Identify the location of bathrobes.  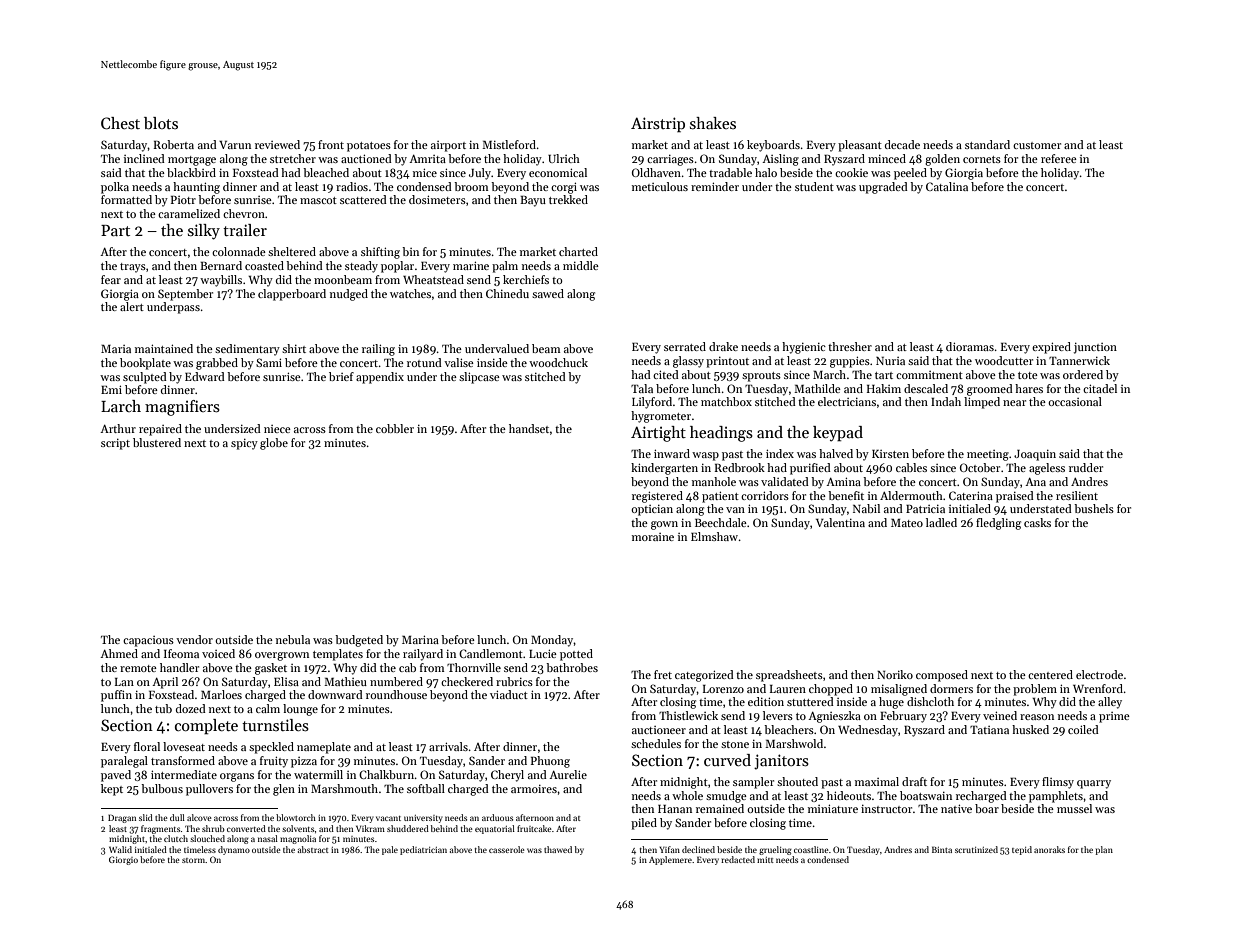
(572, 667).
